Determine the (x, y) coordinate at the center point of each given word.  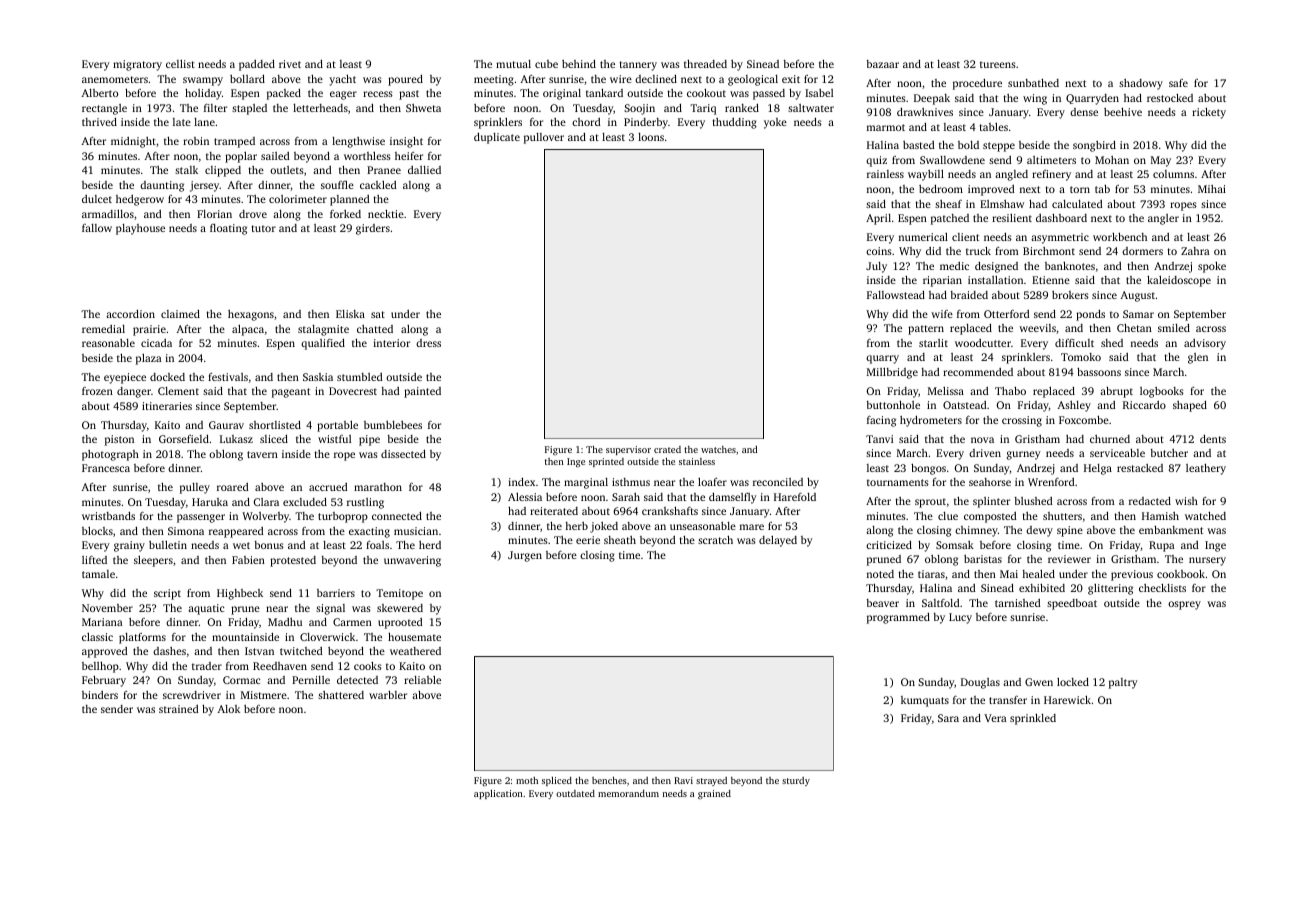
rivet (290, 64)
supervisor (628, 450)
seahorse (990, 482)
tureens (998, 64)
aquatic (206, 609)
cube (546, 64)
